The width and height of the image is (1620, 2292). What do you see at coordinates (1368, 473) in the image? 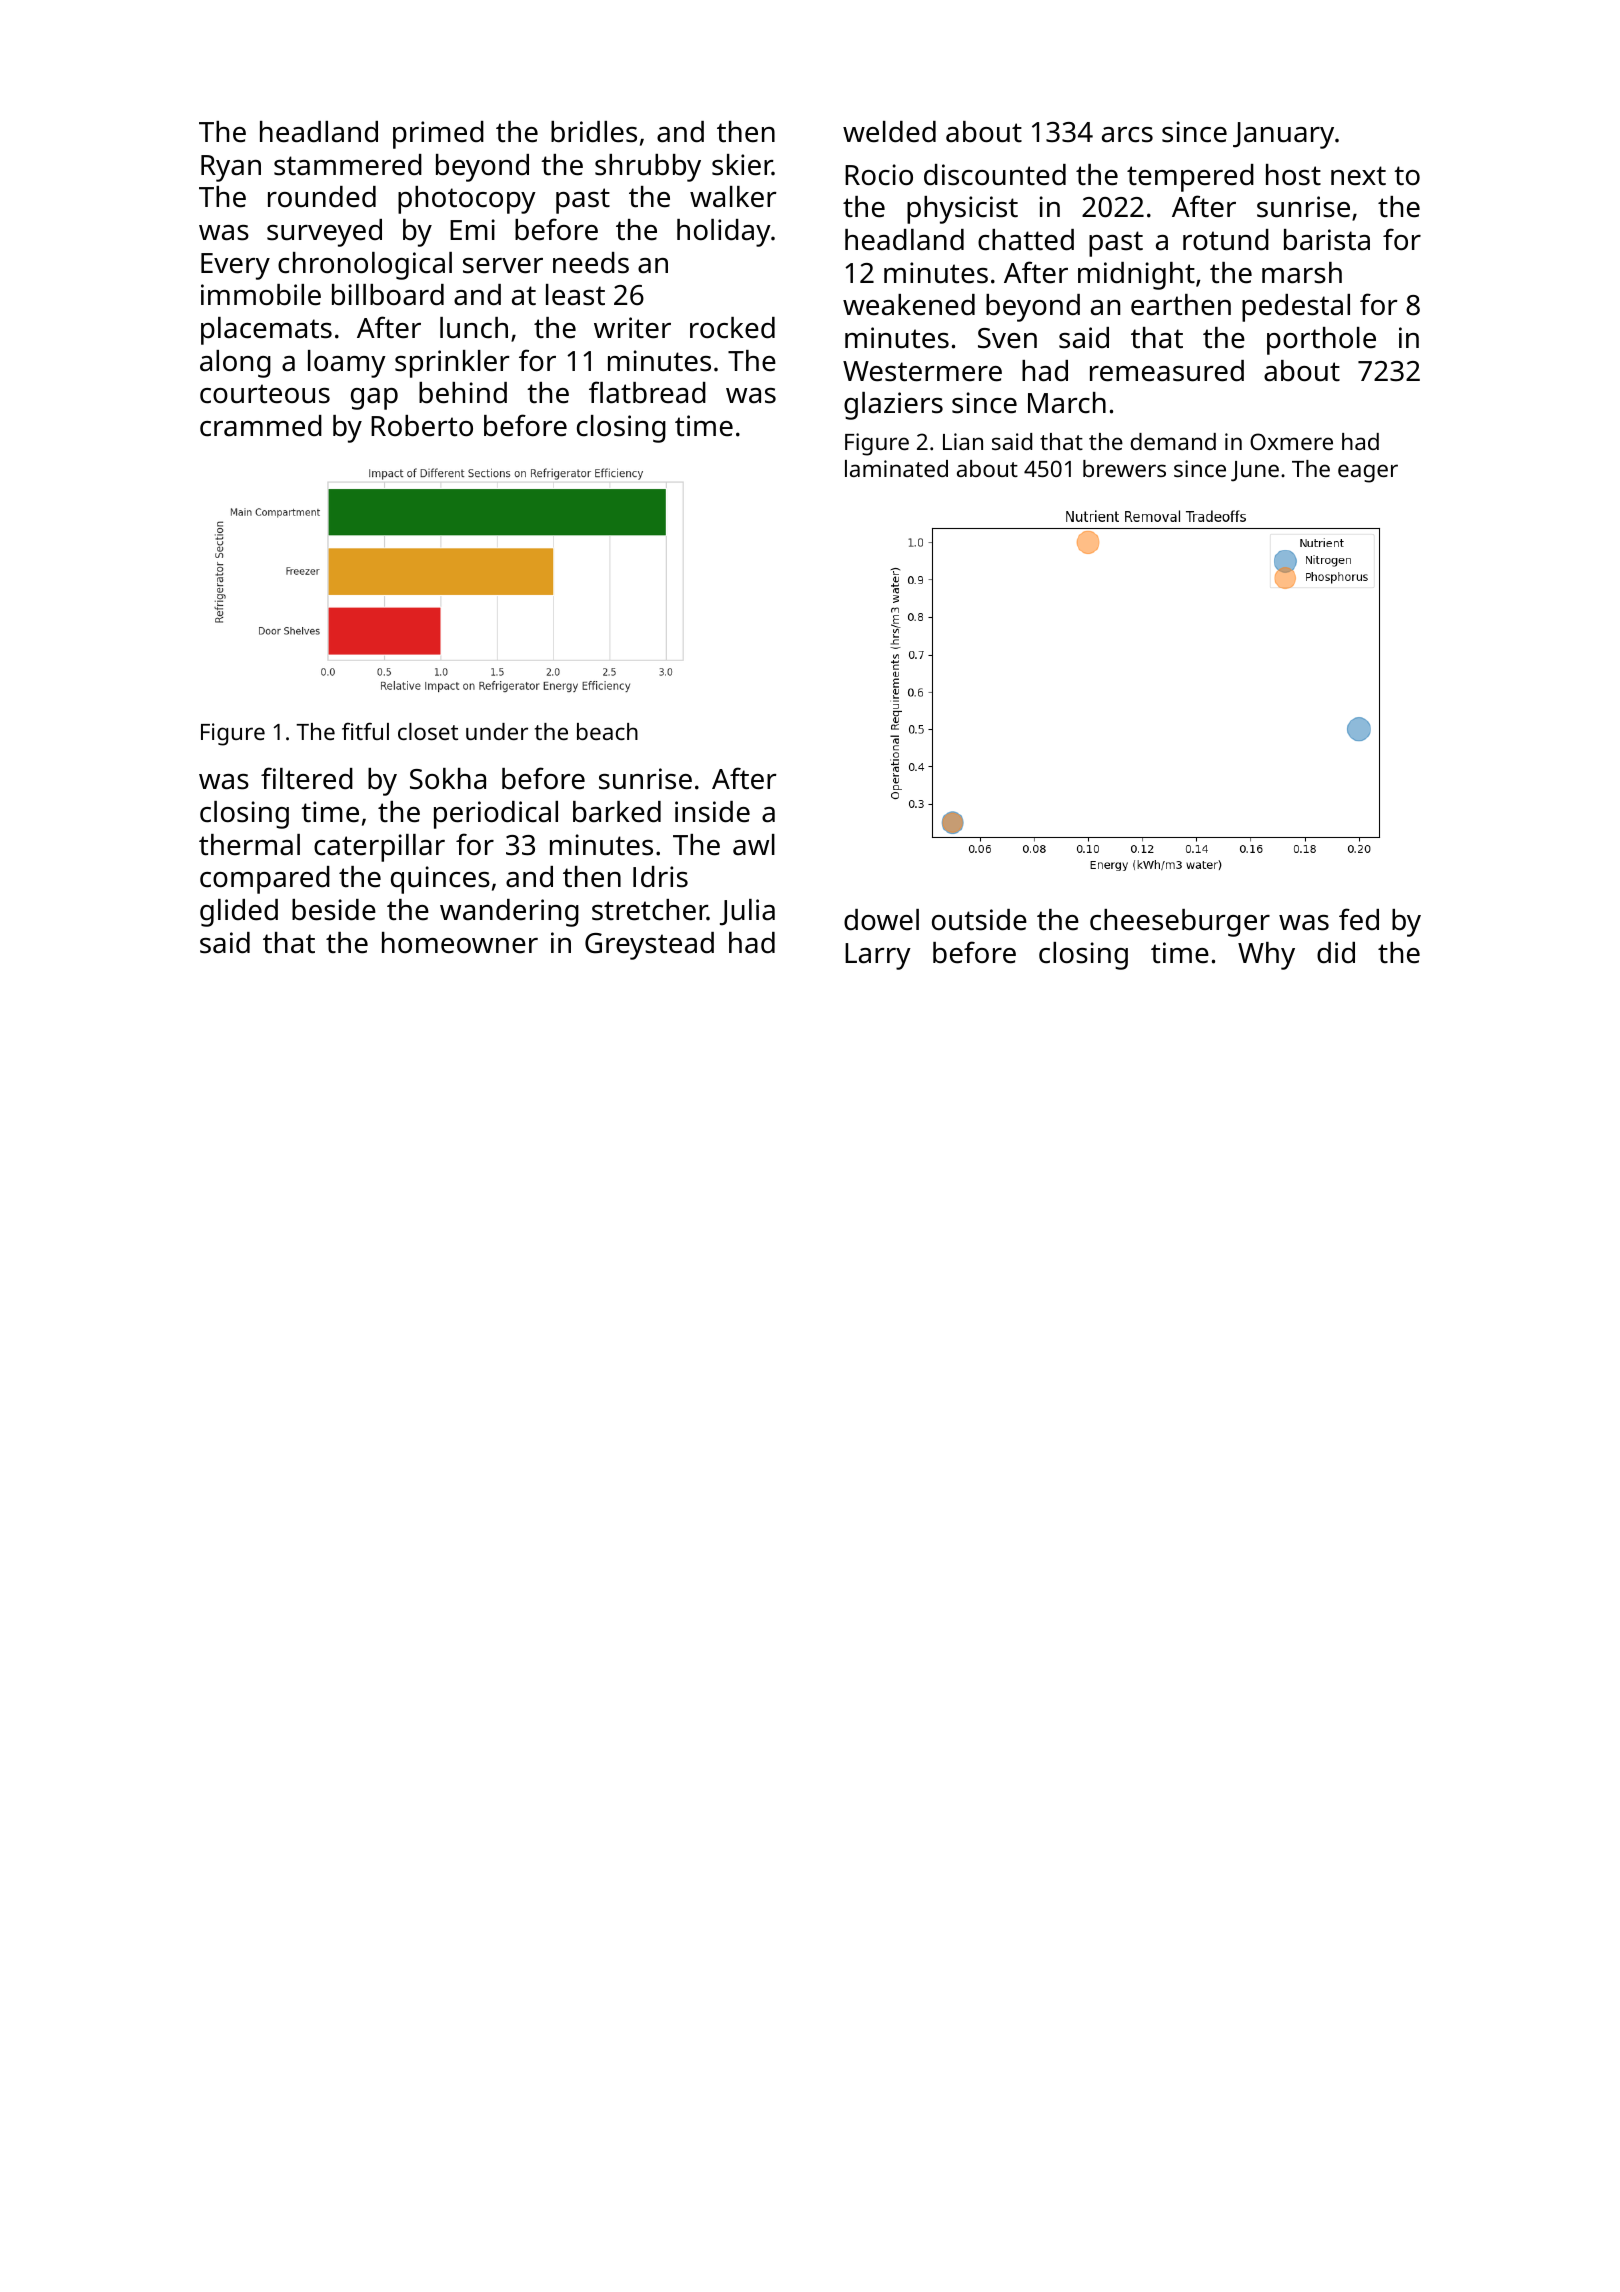
I see `eager` at bounding box center [1368, 473].
